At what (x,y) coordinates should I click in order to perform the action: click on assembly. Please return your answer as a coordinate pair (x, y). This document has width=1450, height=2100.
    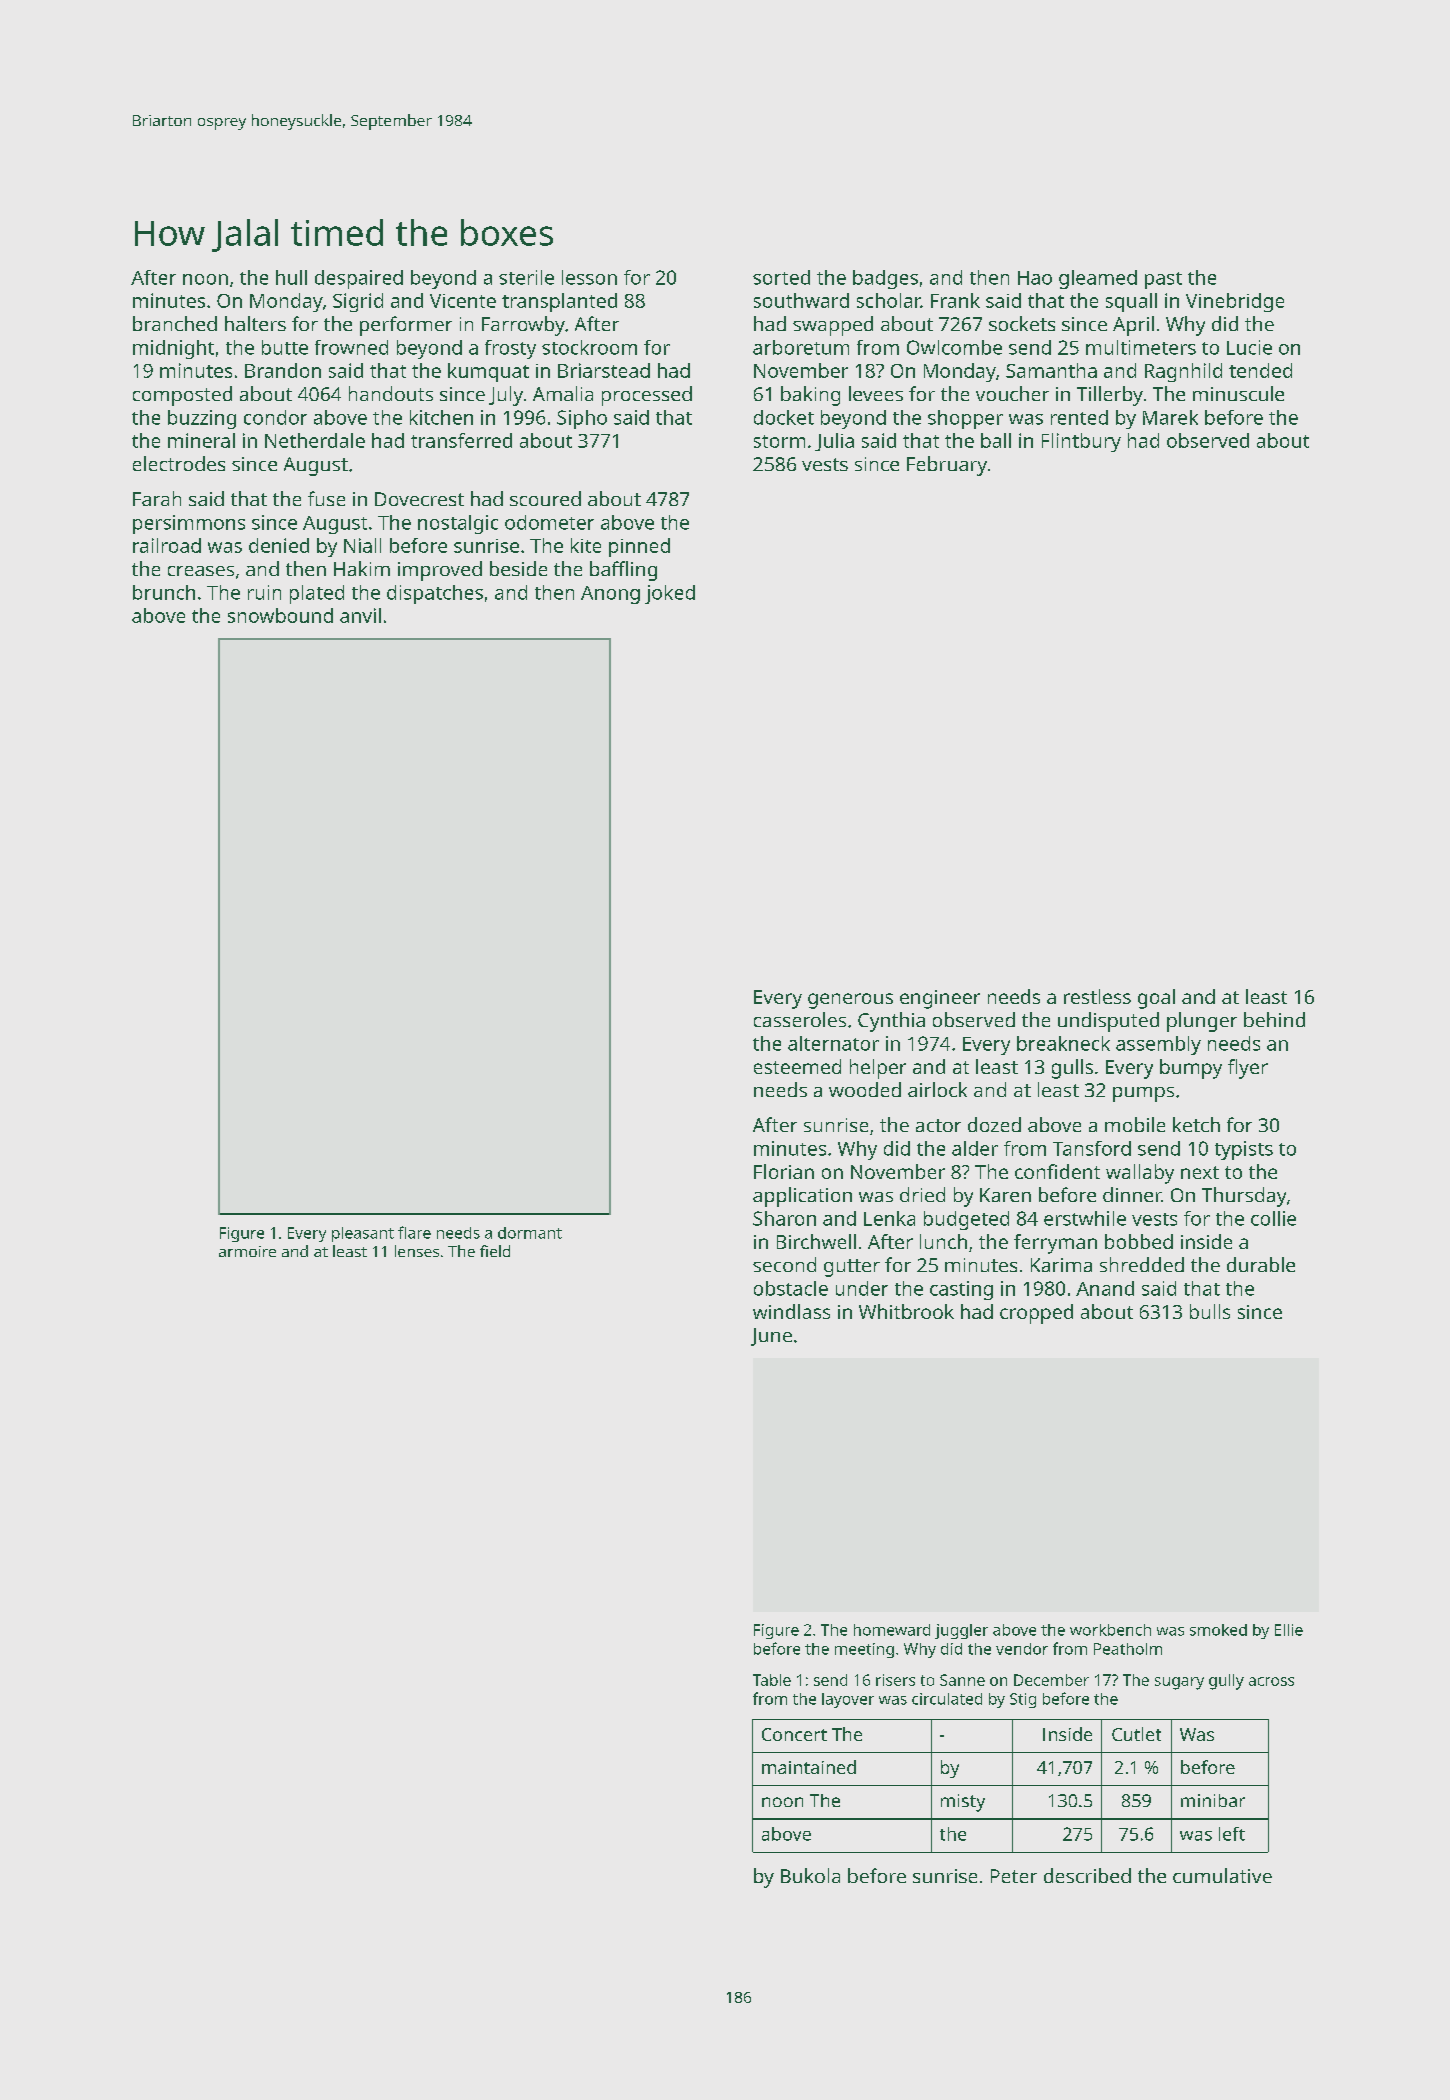
    Looking at the image, I should click on (1158, 1045).
